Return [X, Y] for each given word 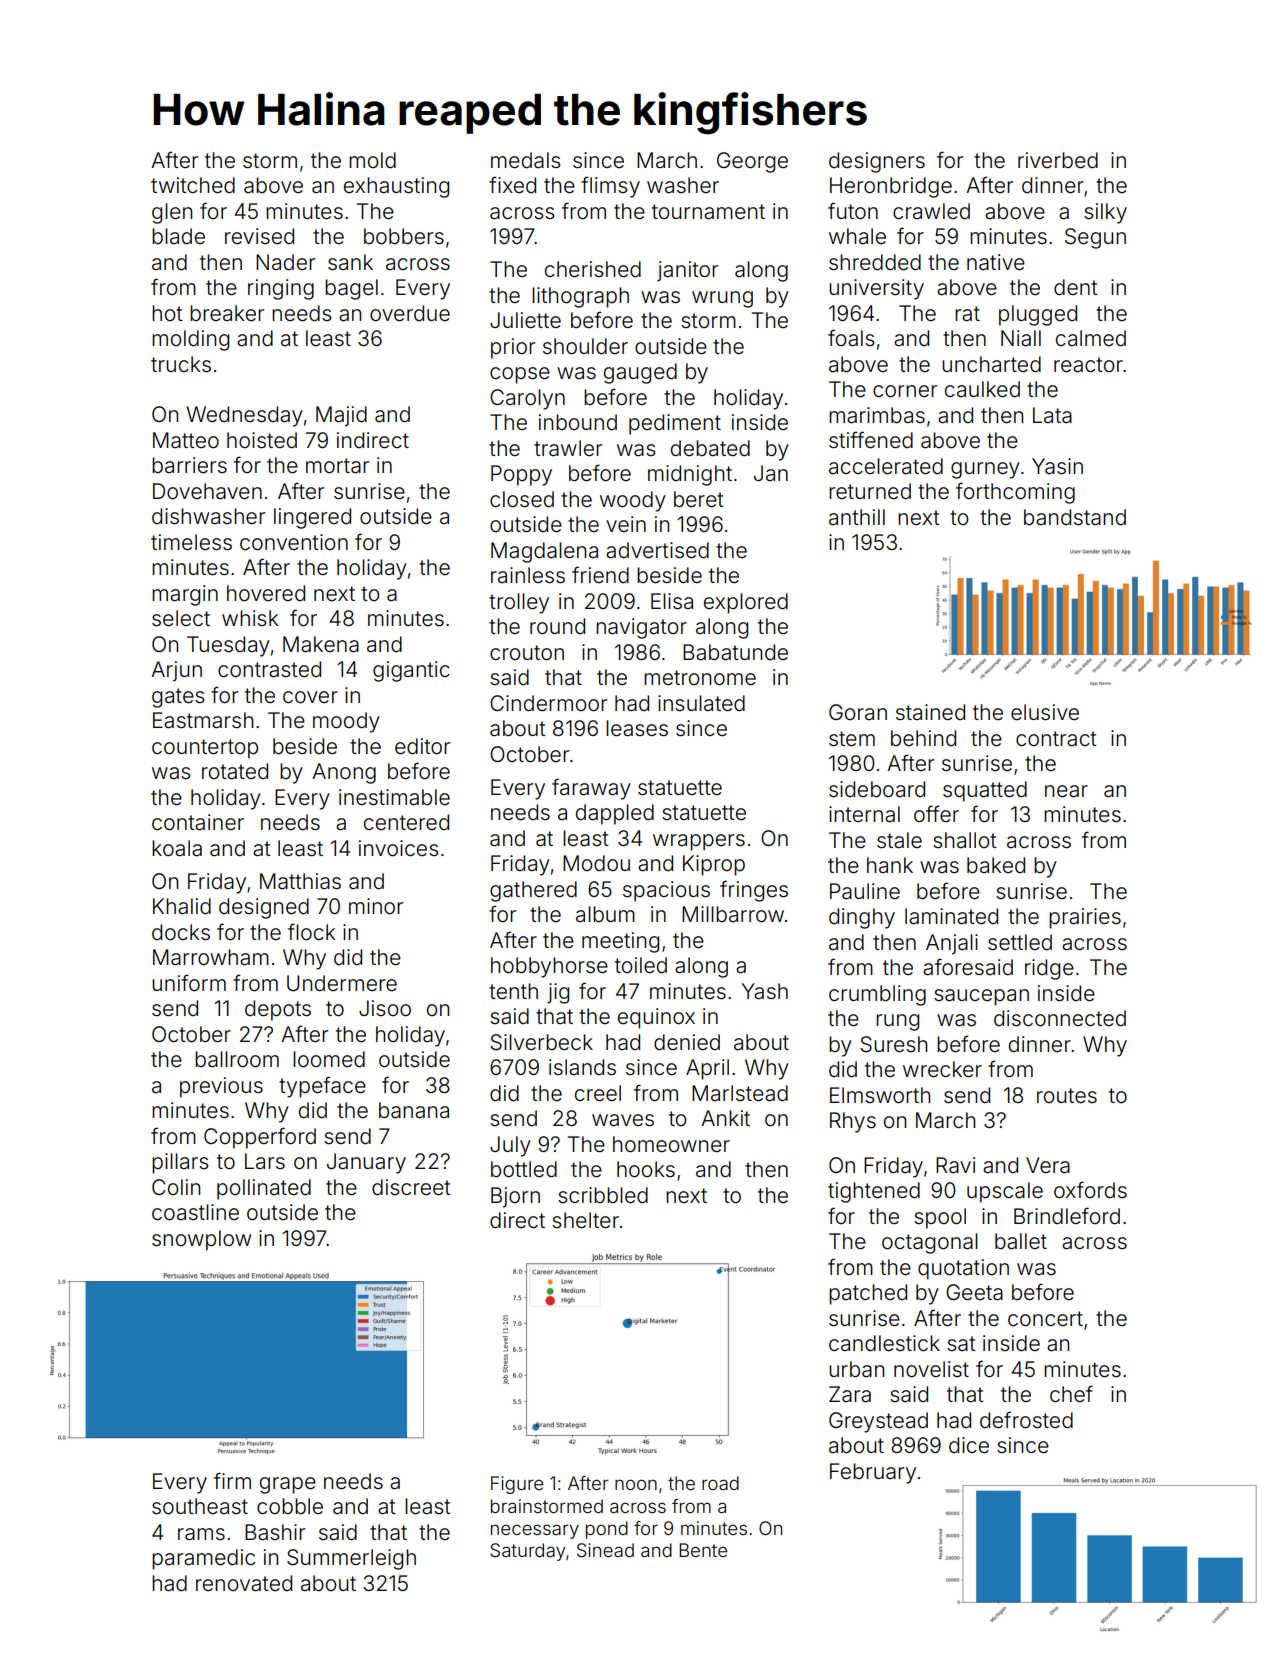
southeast [200, 1506]
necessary [535, 1531]
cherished [593, 269]
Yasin [1057, 466]
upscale [1005, 1192]
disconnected [1060, 1018]
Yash [765, 991]
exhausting [396, 187]
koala [177, 848]
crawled [931, 211]
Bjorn [515, 1197]
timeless [191, 542]
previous [221, 1087]
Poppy [521, 475]
